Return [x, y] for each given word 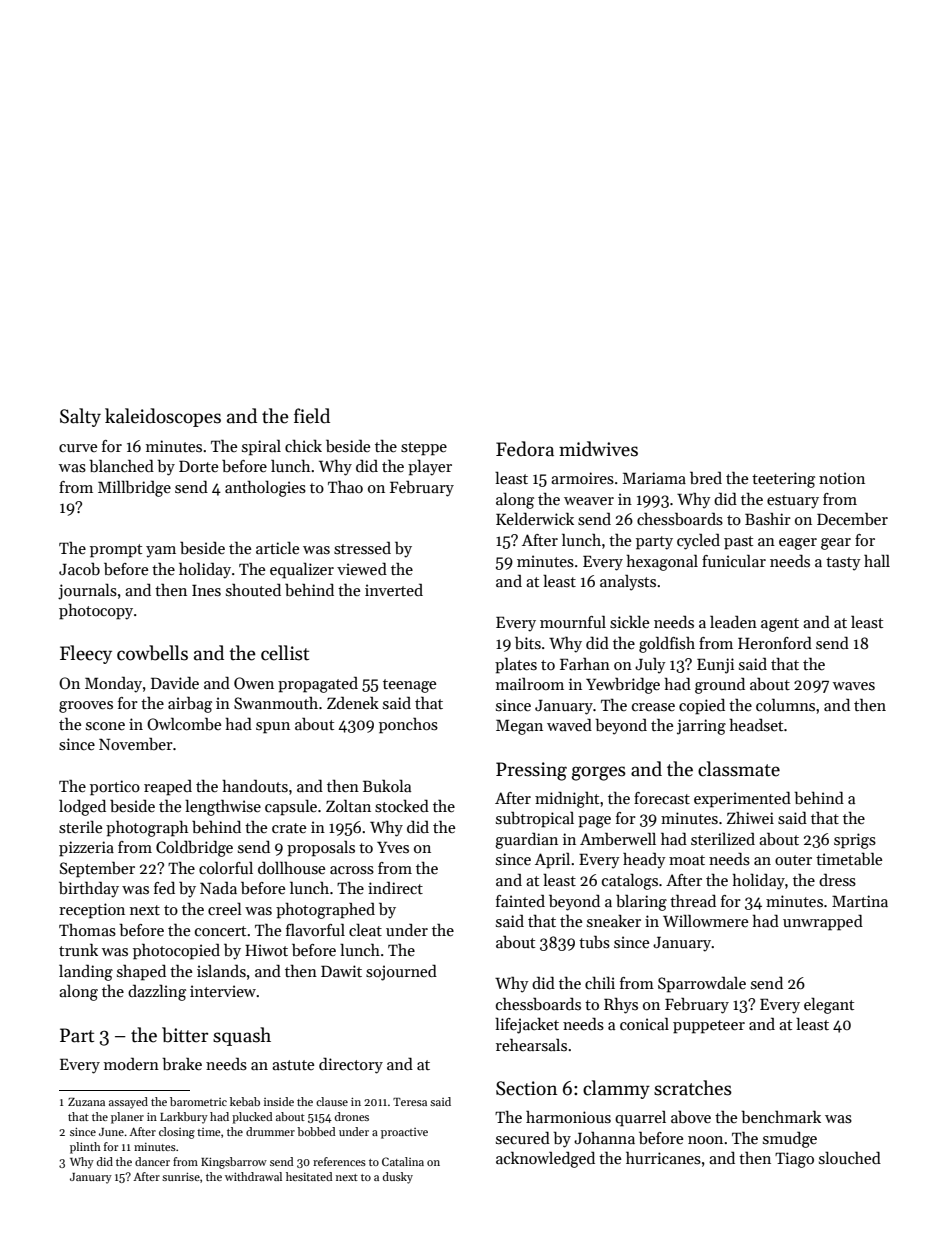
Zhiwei [750, 817]
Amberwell [618, 839]
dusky [398, 1178]
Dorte [198, 466]
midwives [598, 449]
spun [273, 728]
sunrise [181, 1176]
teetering [783, 480]
